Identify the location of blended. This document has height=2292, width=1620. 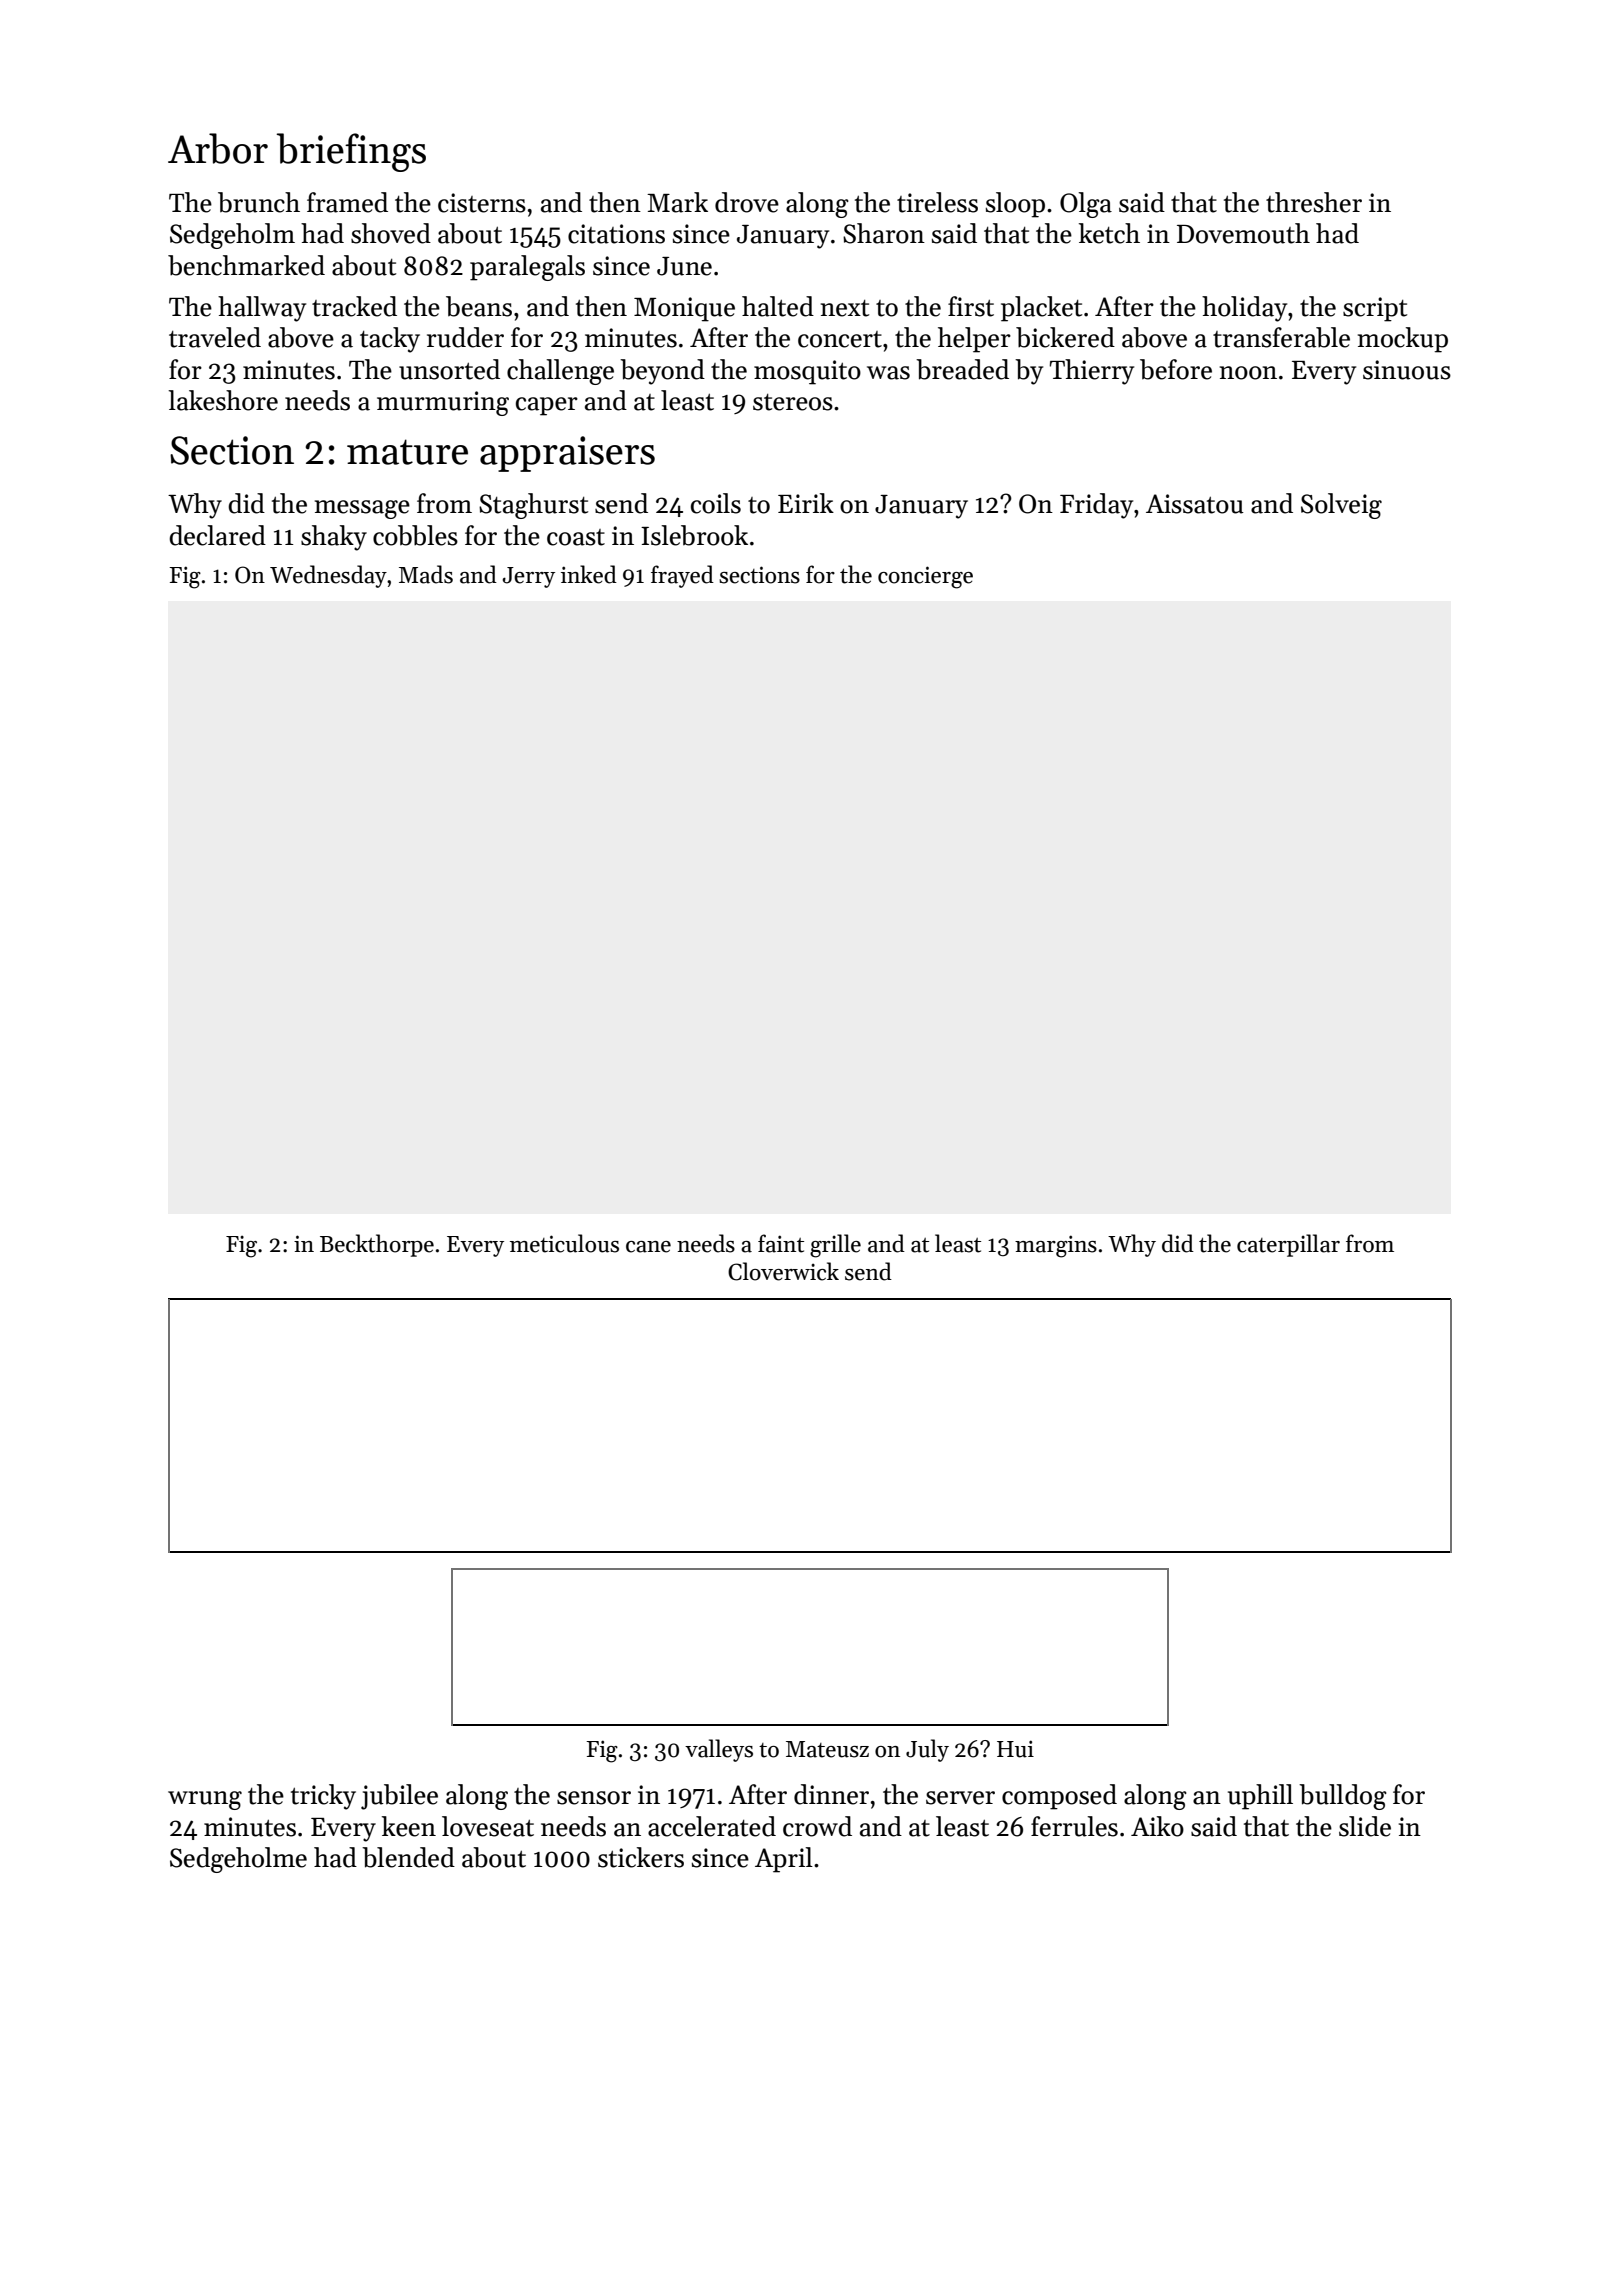
(408, 1857).
